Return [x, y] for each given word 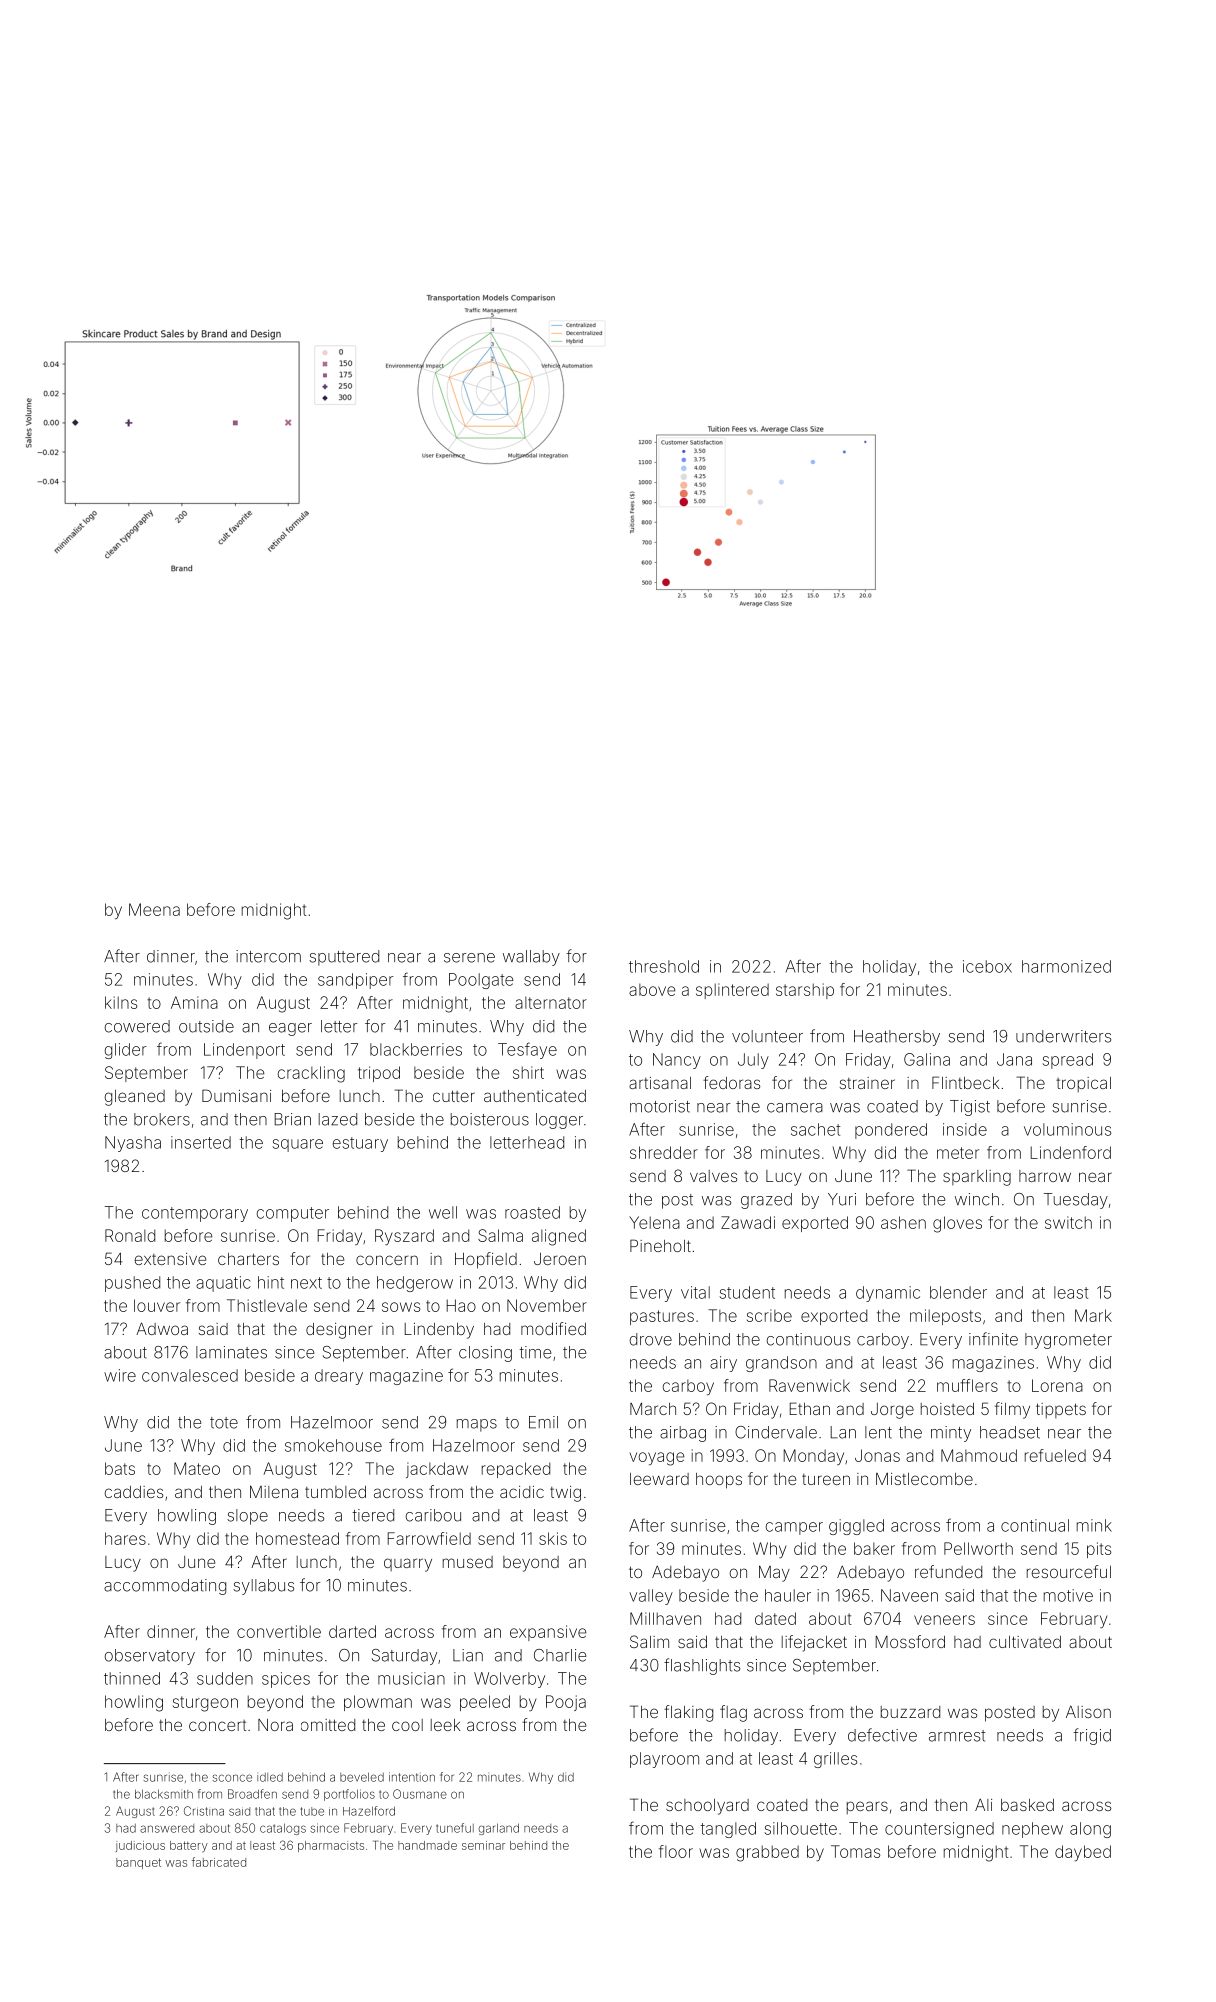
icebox [987, 966]
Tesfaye [527, 1050]
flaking [688, 1713]
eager [290, 1029]
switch [1068, 1222]
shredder [664, 1152]
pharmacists [331, 1846]
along [1090, 1830]
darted [352, 1631]
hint [271, 1282]
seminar [483, 1845]
